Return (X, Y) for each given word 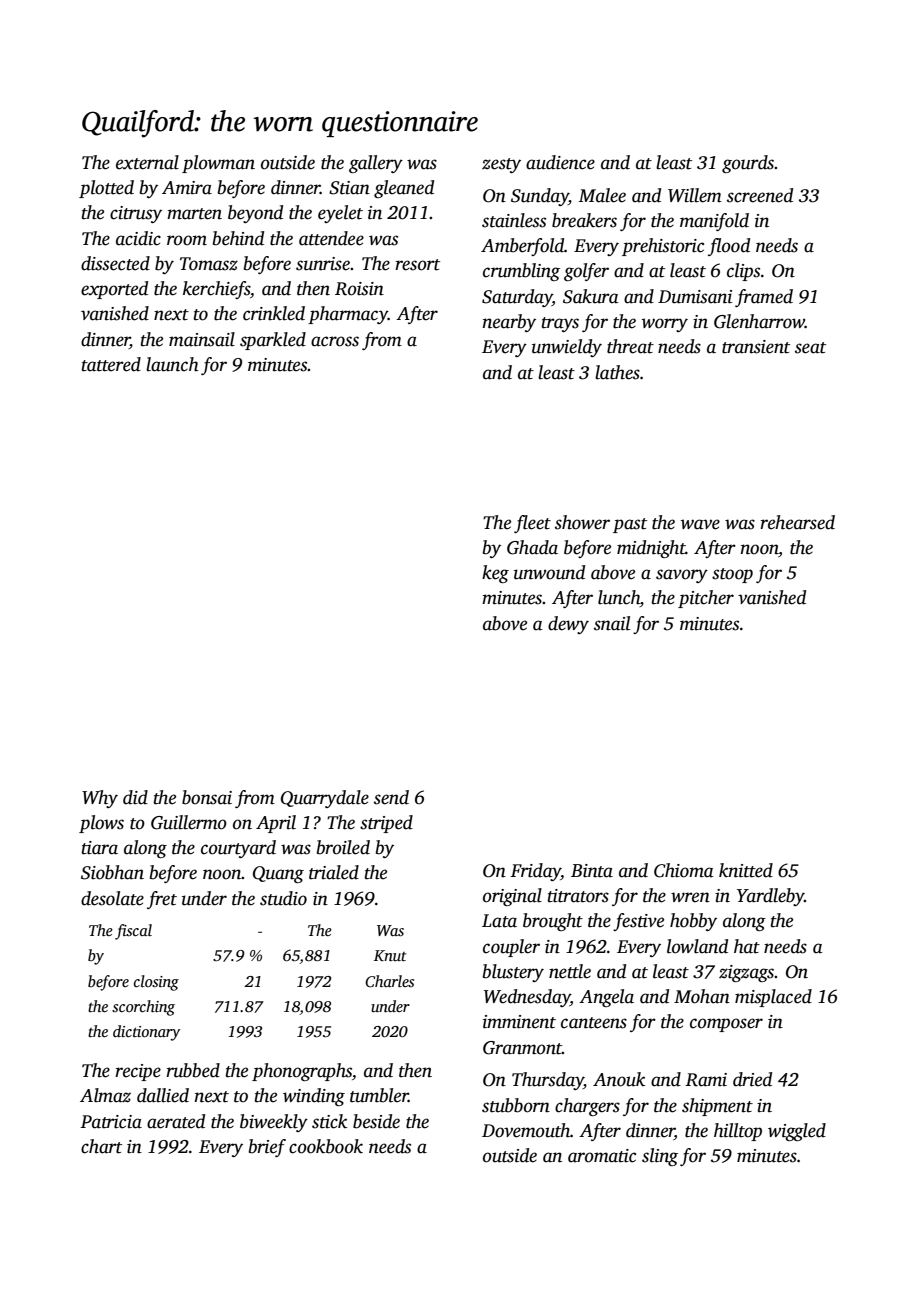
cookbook (326, 1146)
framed (764, 298)
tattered (111, 364)
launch (172, 364)
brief (267, 1148)
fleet (532, 524)
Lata (499, 921)
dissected (115, 263)
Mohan (702, 996)
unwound (549, 572)
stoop (732, 575)
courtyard (238, 849)
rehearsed (797, 522)
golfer (586, 272)
